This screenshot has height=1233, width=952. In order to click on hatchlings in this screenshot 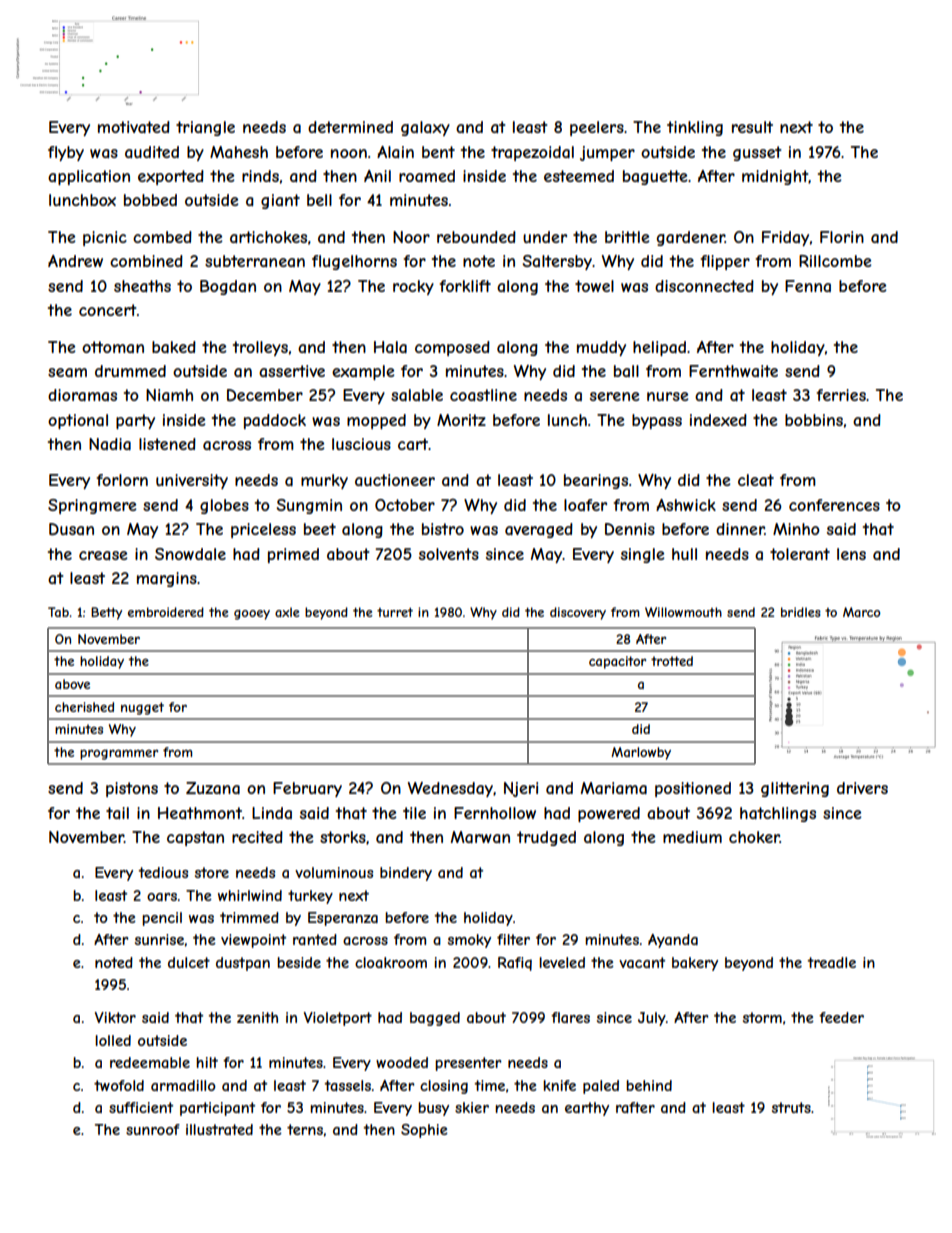, I will do `click(778, 814)`.
